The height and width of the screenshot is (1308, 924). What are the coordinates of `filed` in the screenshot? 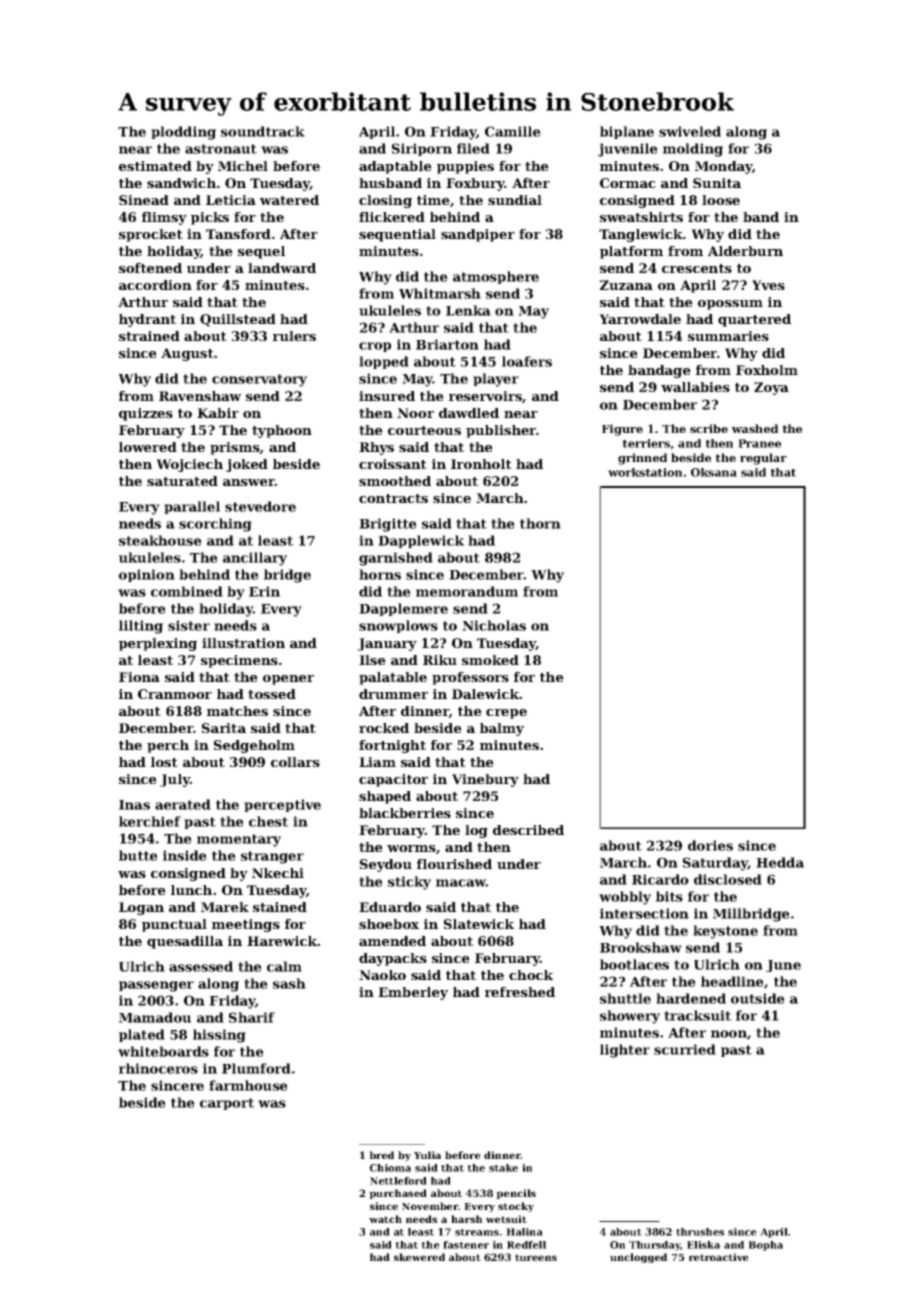 It's located at (473, 148).
